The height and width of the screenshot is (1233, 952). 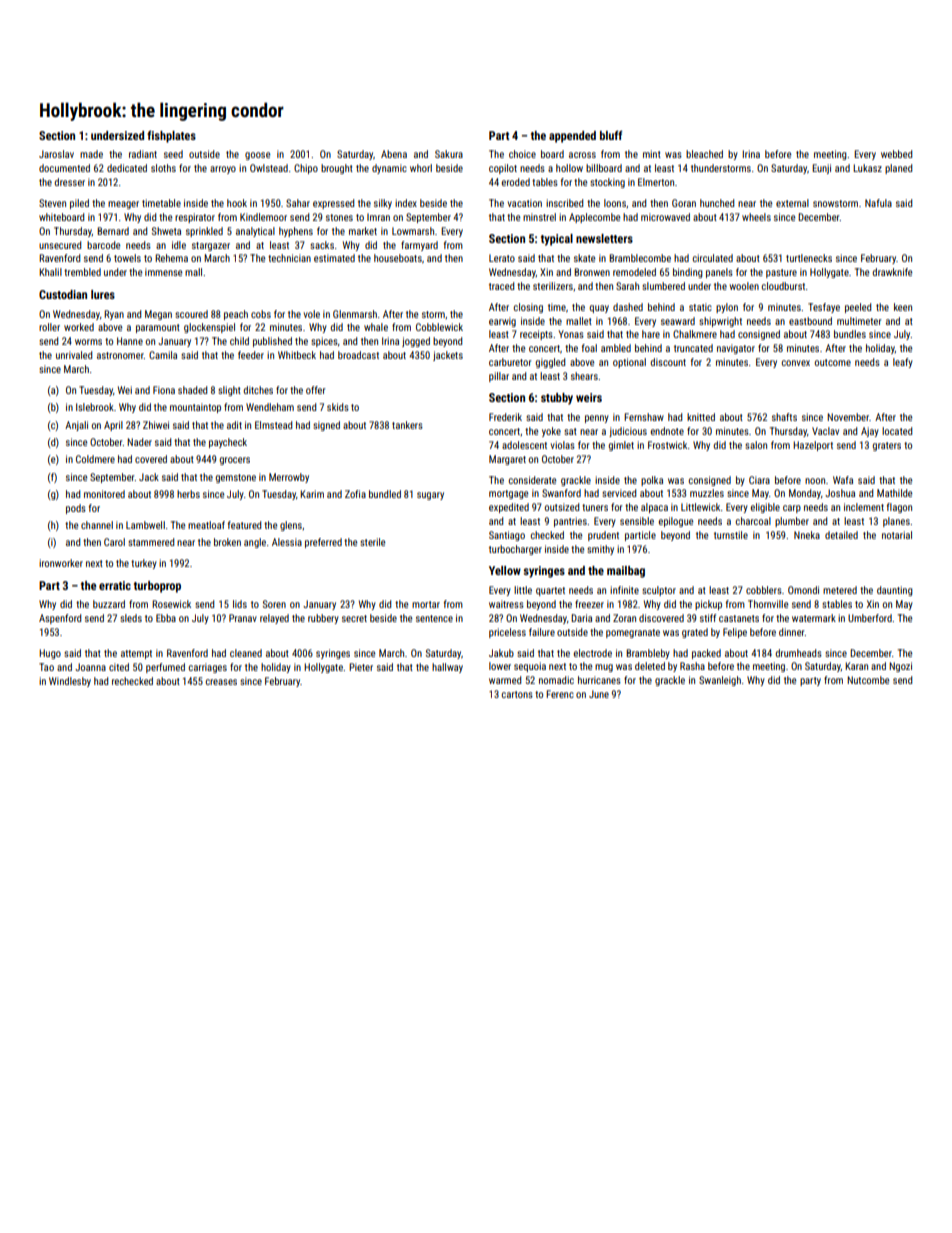 What do you see at coordinates (501, 286) in the screenshot?
I see `traced` at bounding box center [501, 286].
